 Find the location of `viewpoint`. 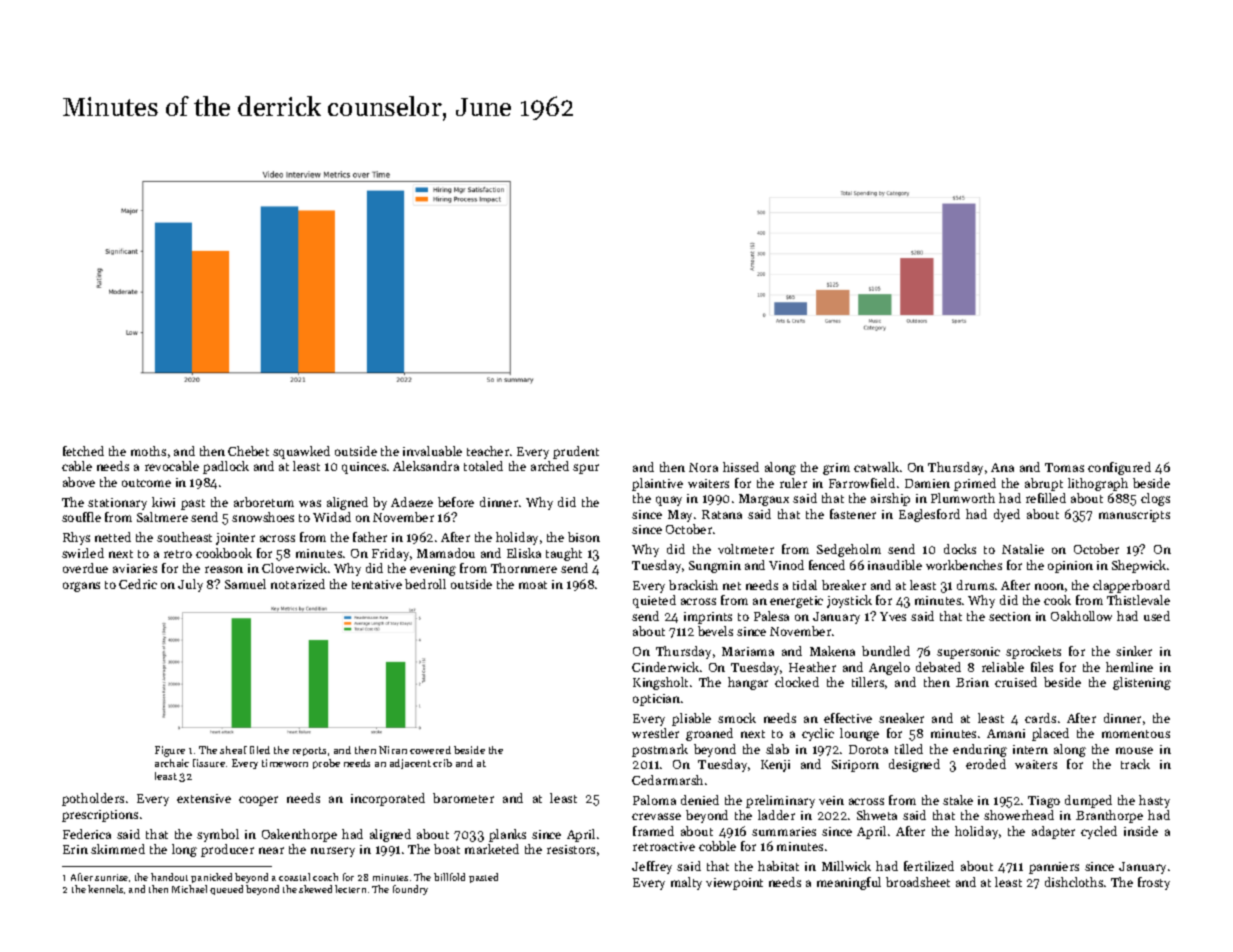

viewpoint is located at coordinates (734, 884).
